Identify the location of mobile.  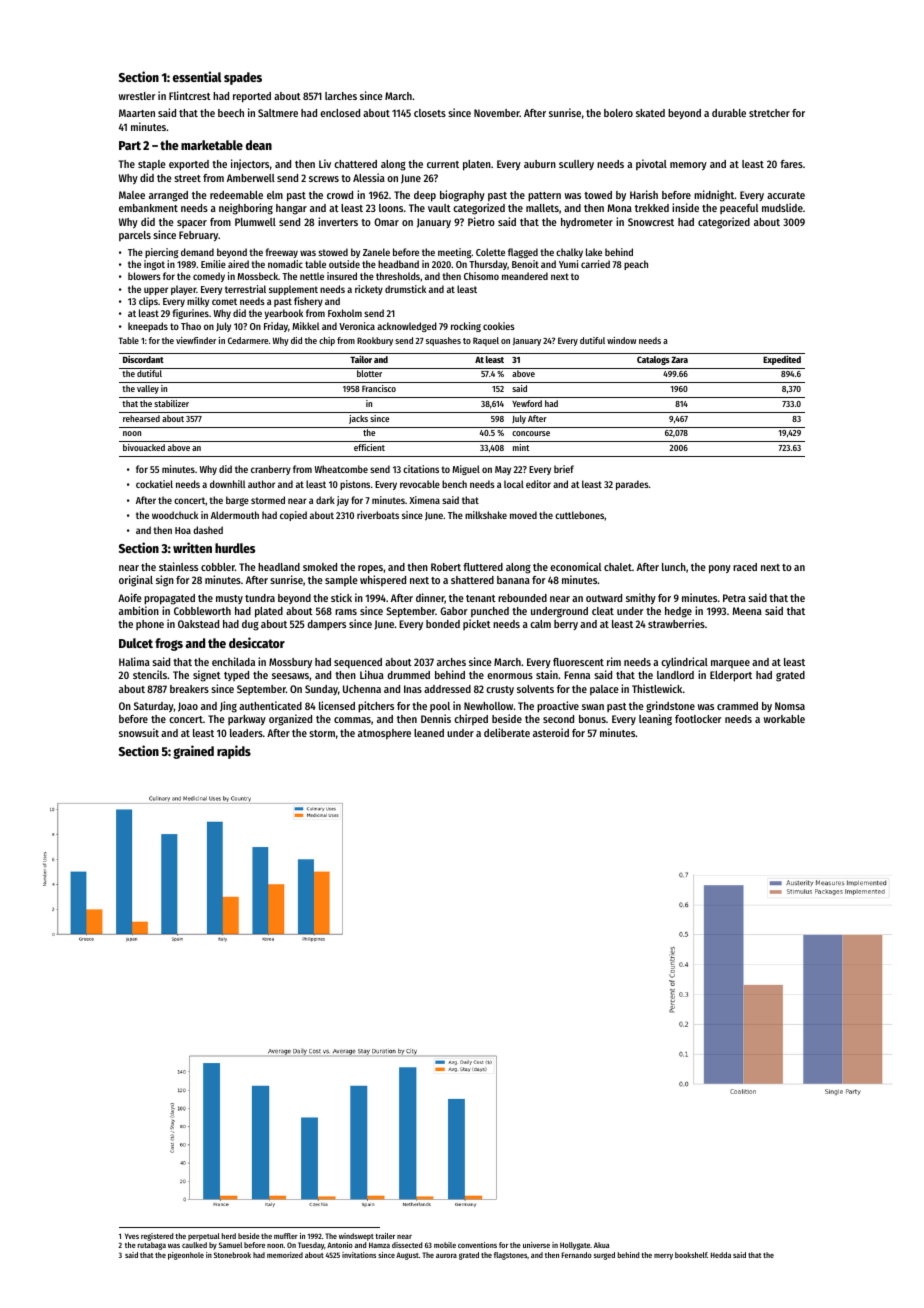
(445, 1245).
